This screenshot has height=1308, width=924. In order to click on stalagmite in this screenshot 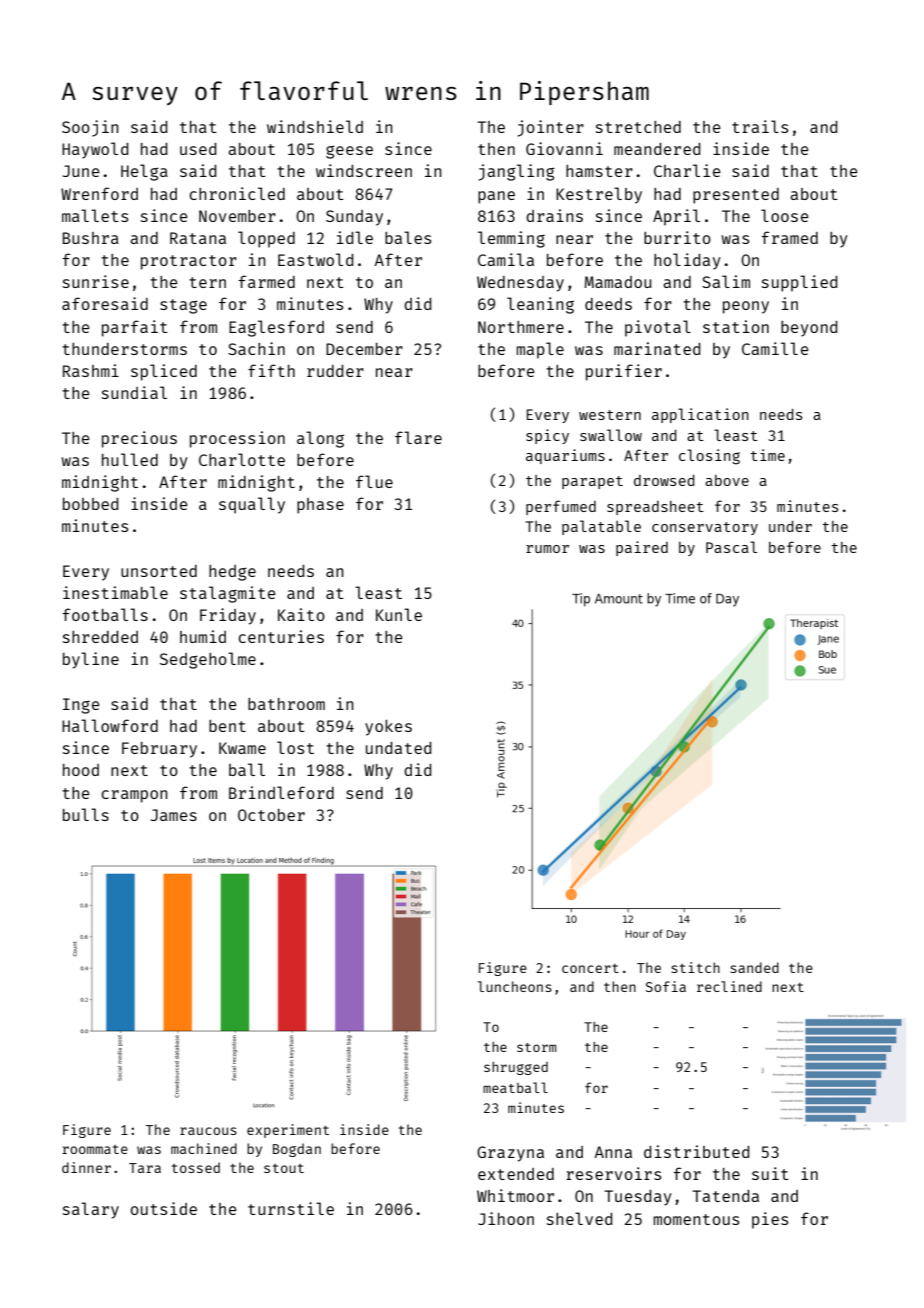, I will do `click(228, 594)`.
